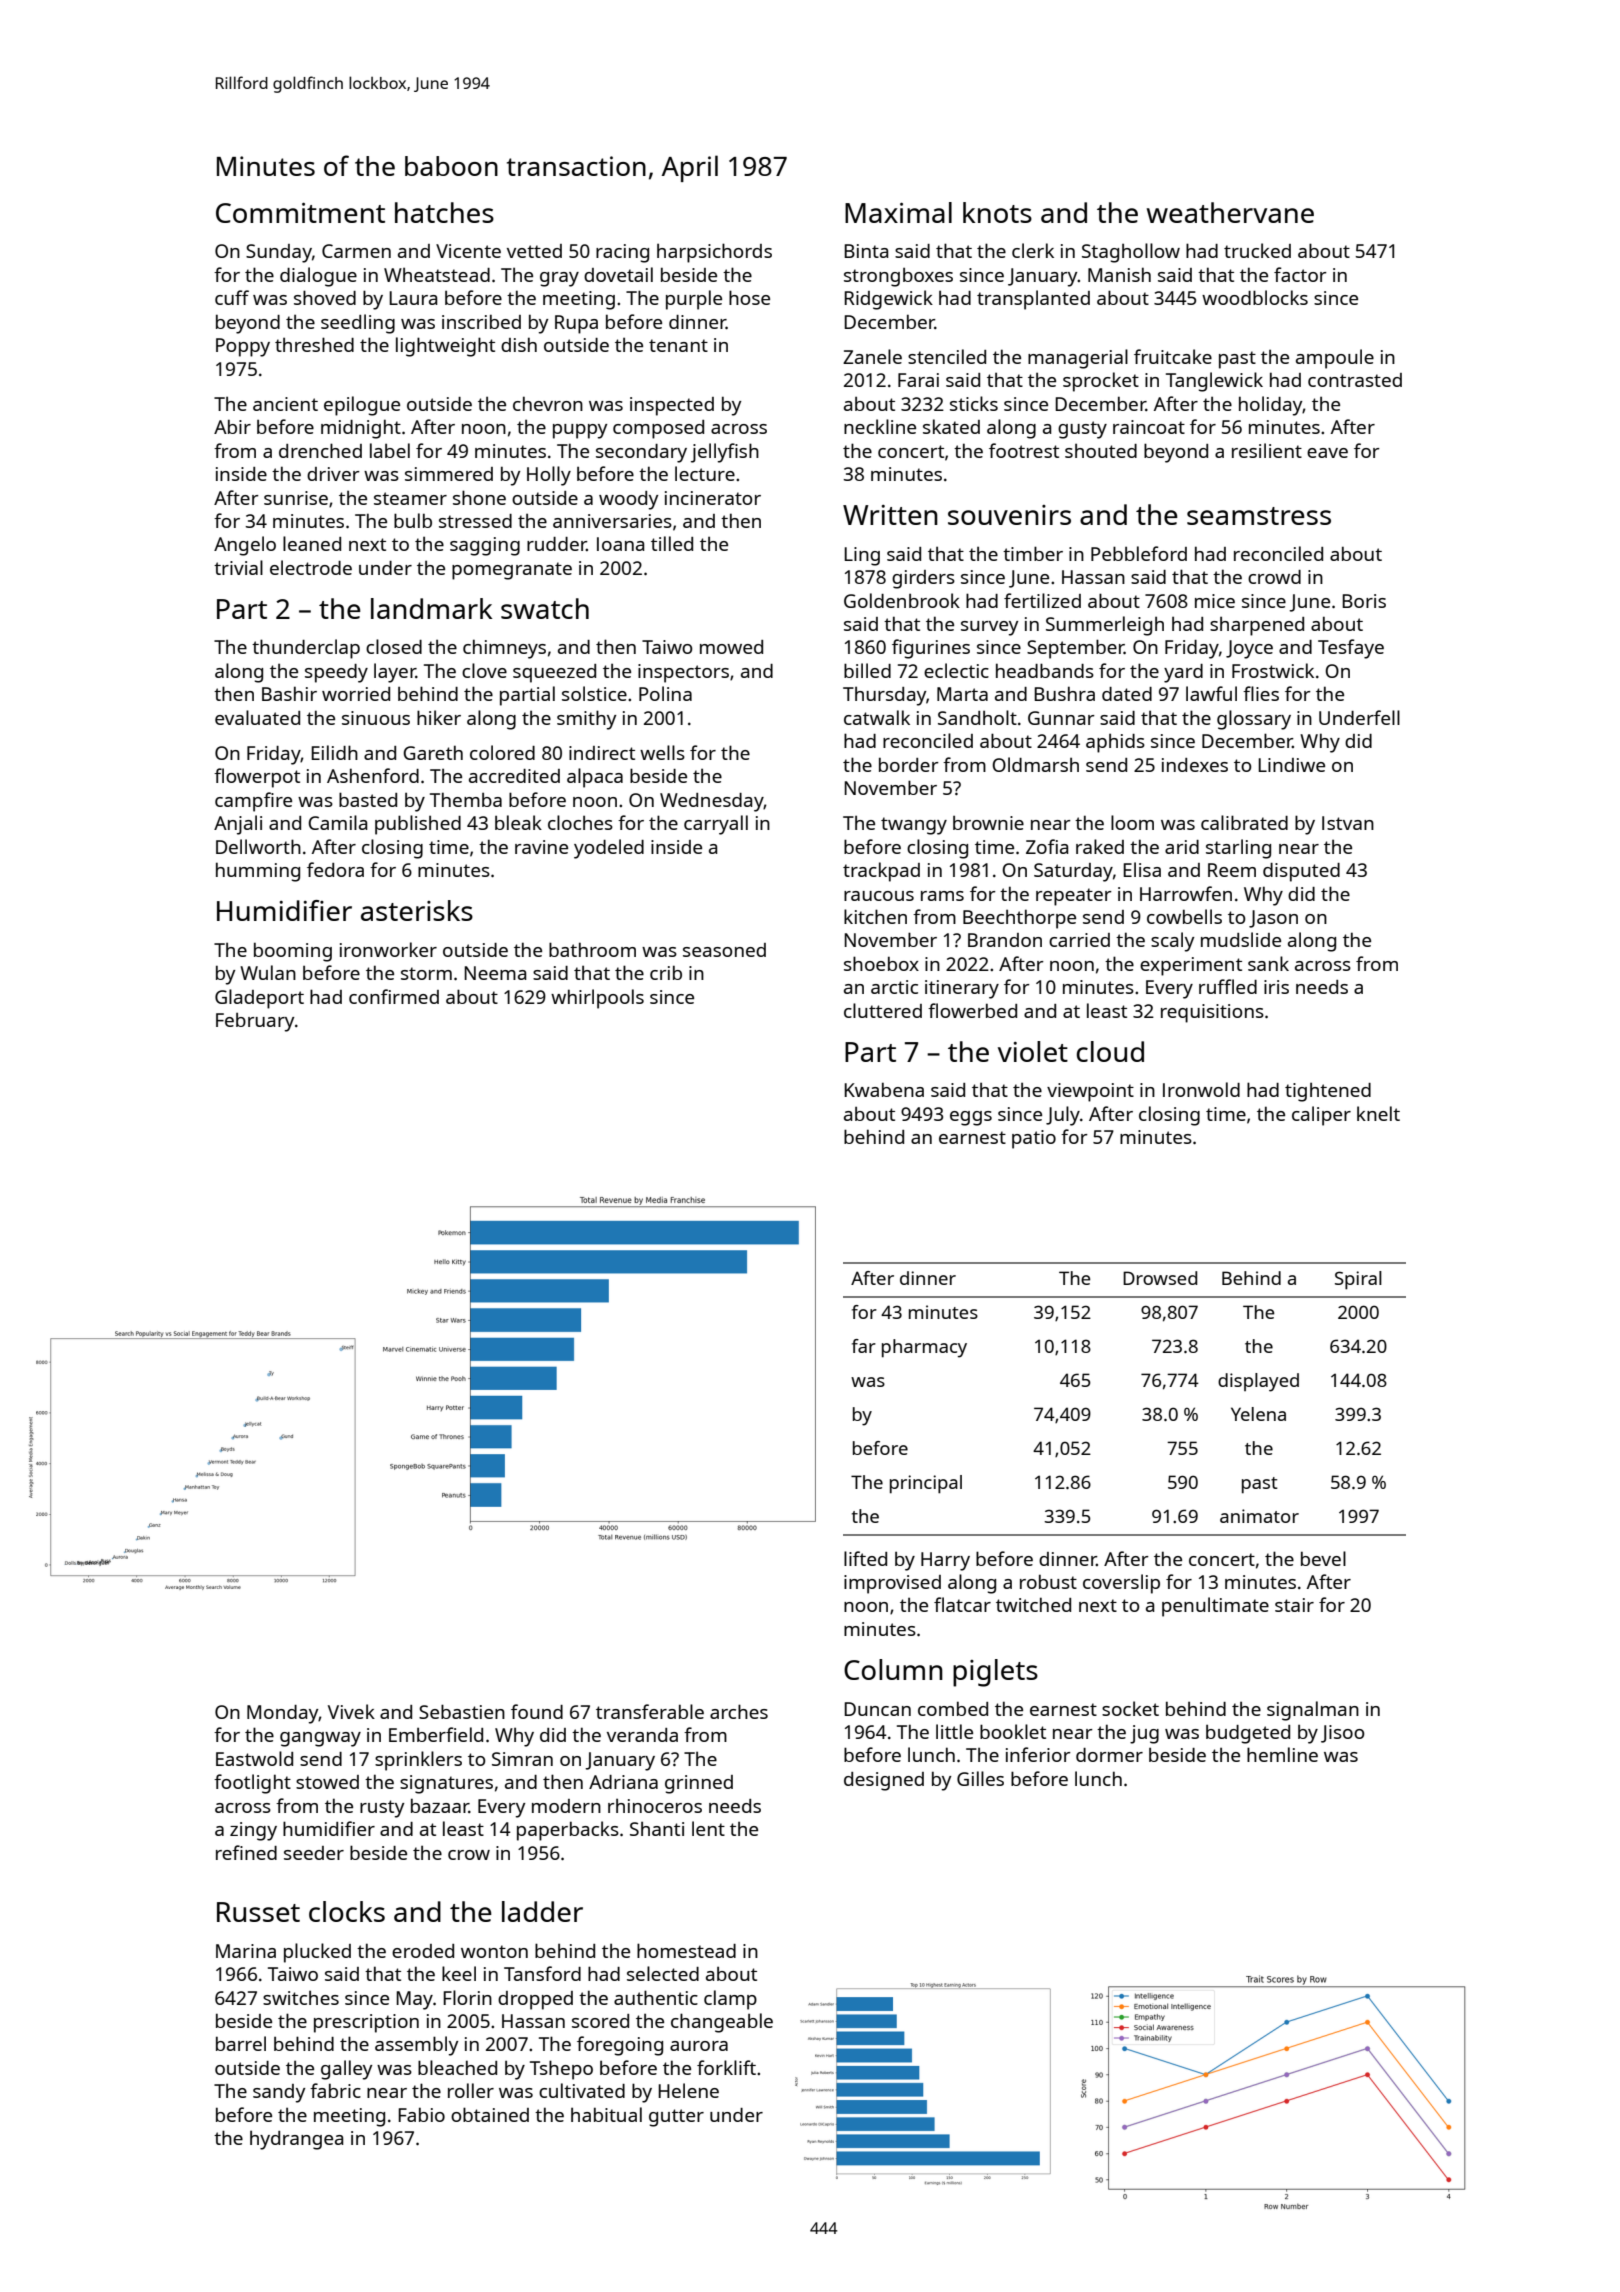  What do you see at coordinates (884, 1089) in the screenshot?
I see `Kwabena` at bounding box center [884, 1089].
